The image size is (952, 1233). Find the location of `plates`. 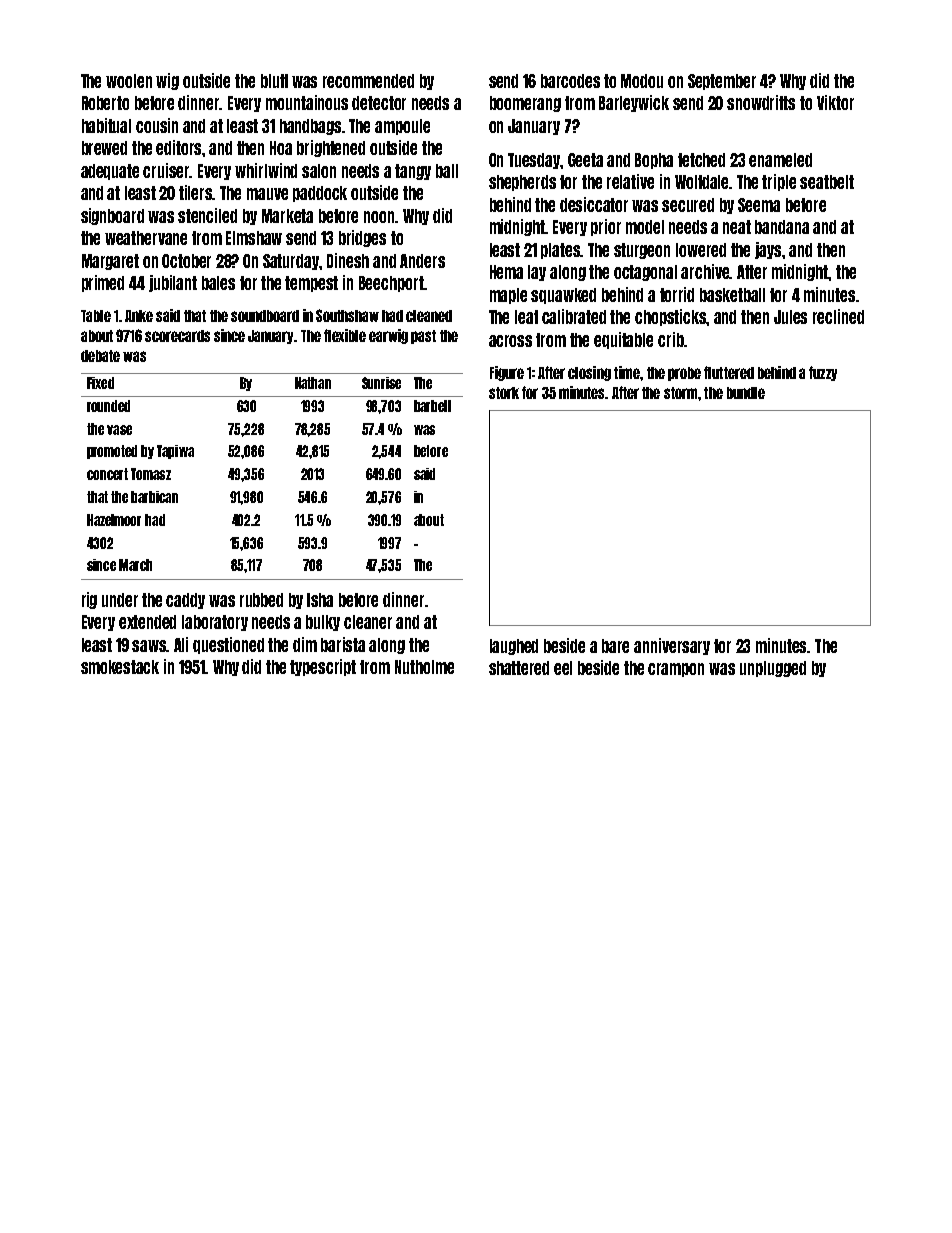

plates is located at coordinates (561, 251).
